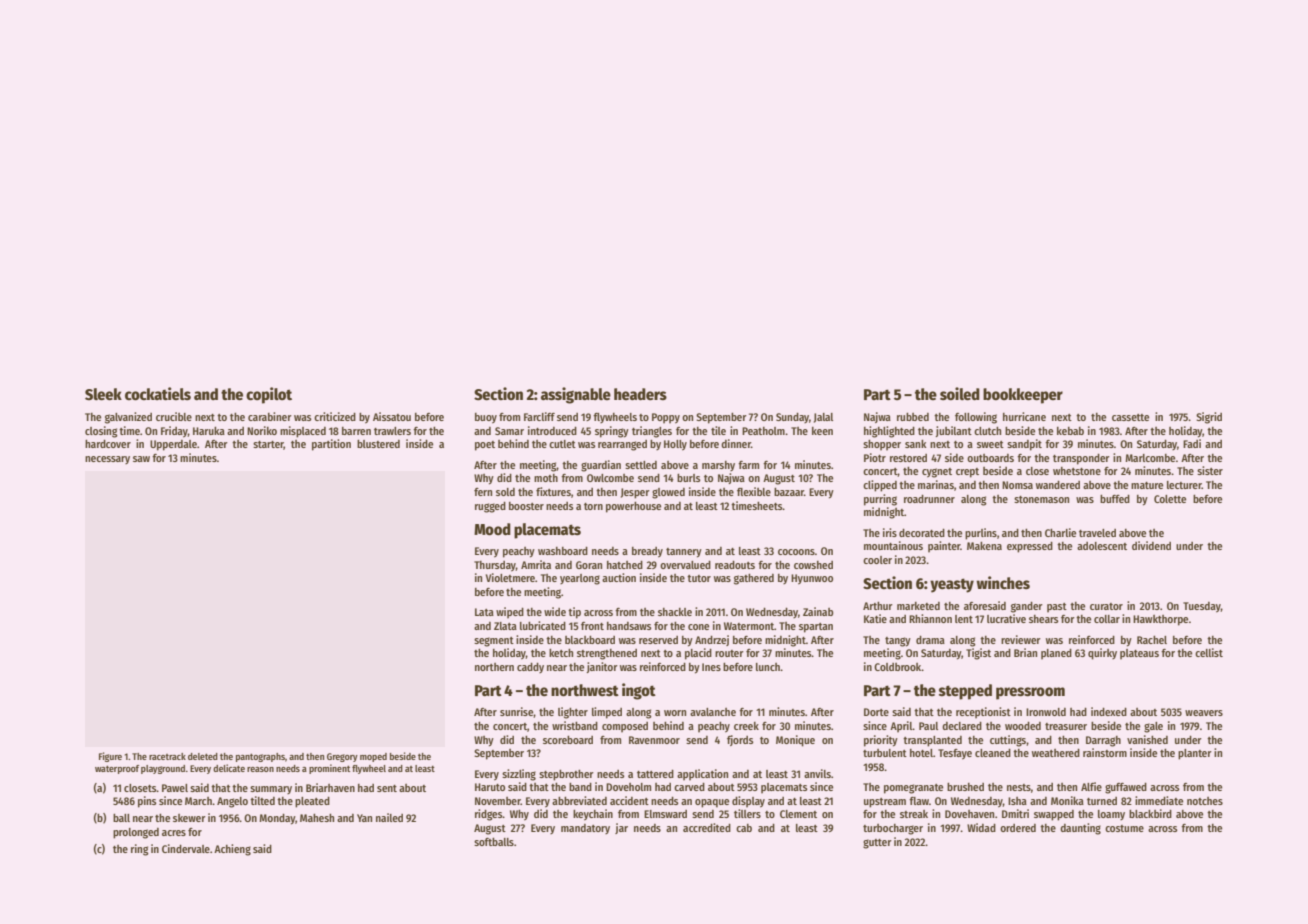 This screenshot has height=924, width=1308. What do you see at coordinates (356, 431) in the screenshot?
I see `barren` at bounding box center [356, 431].
